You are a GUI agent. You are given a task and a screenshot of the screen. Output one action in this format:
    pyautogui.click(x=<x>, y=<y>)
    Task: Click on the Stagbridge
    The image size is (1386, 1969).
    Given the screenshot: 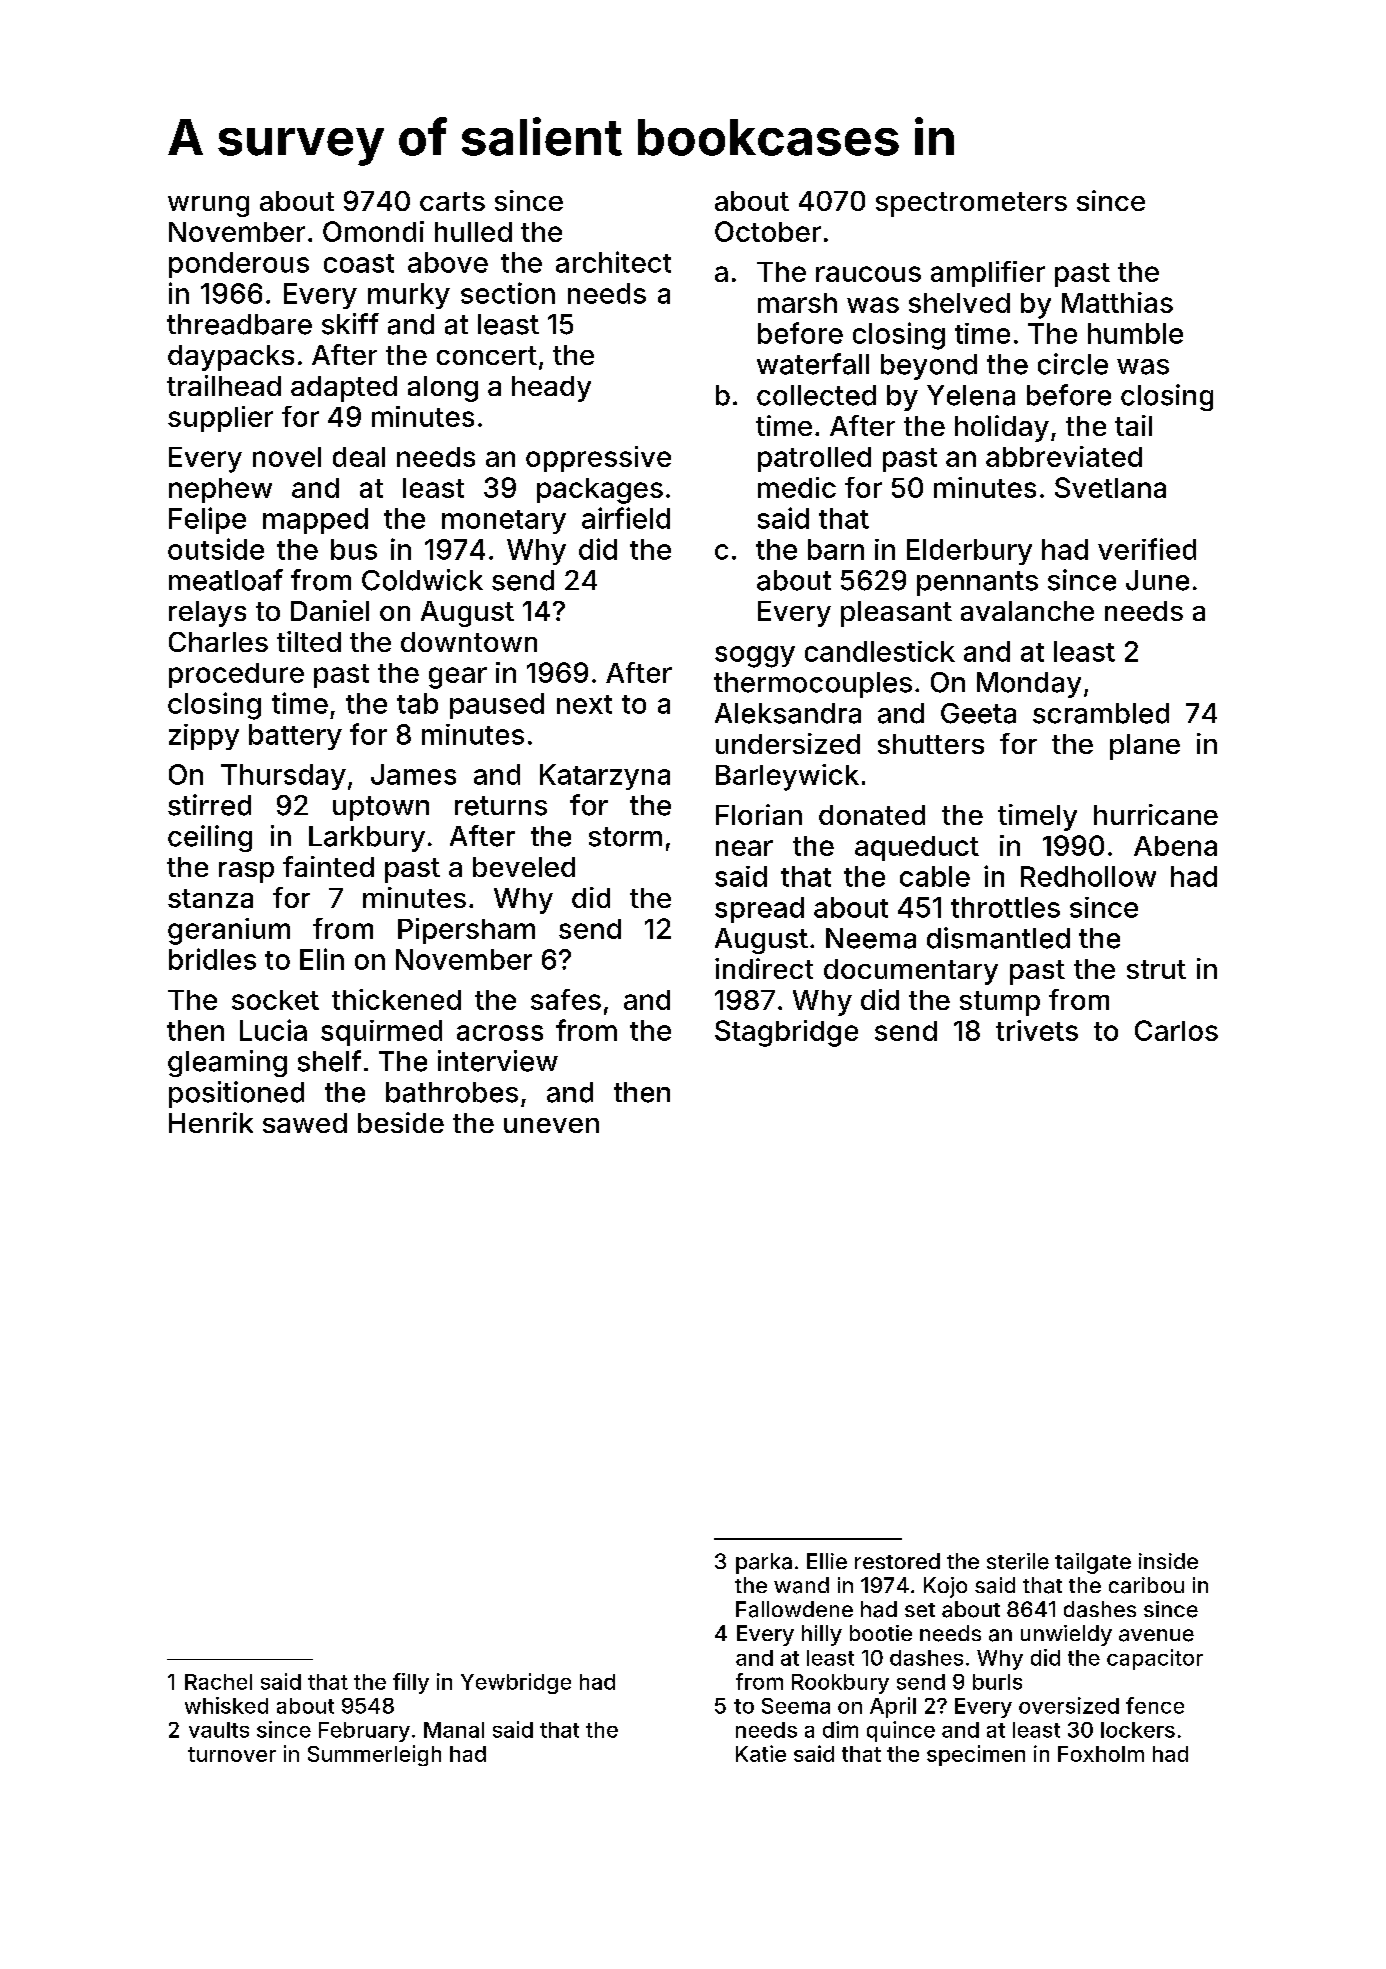 What is the action you would take?
    pyautogui.click(x=786, y=1033)
